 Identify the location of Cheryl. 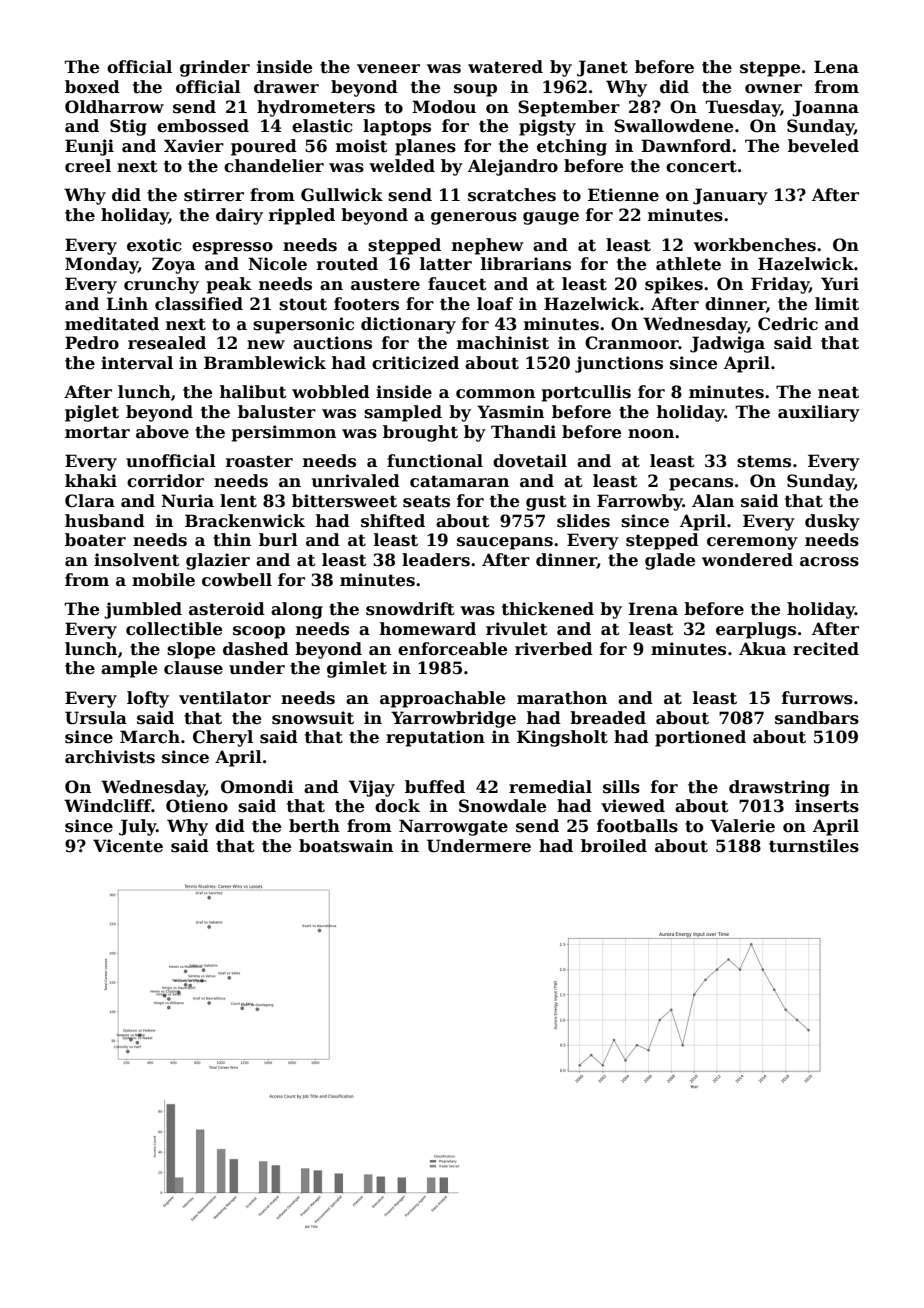
(223, 738).
